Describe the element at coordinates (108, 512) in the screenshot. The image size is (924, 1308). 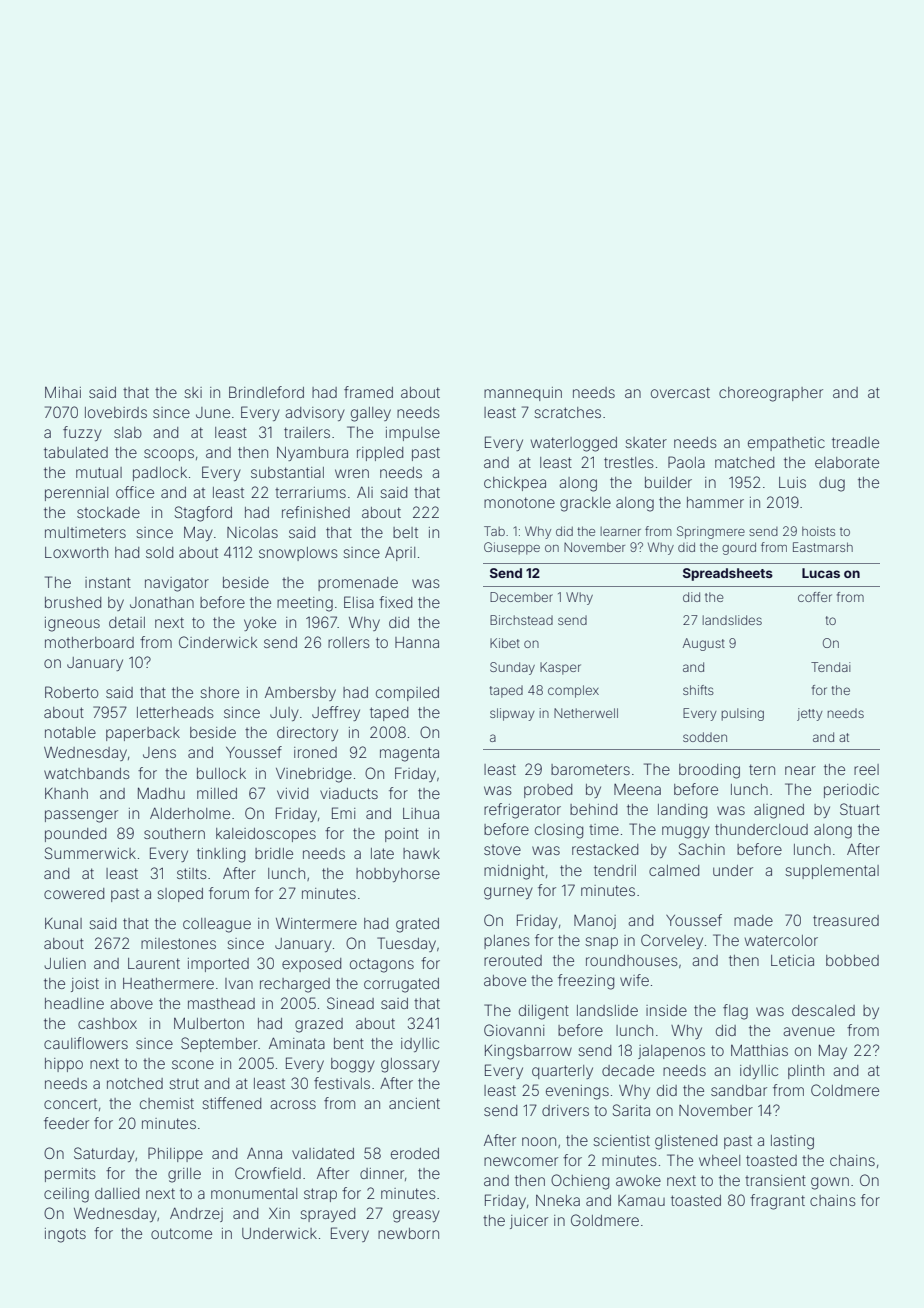
I see `stockade` at that location.
